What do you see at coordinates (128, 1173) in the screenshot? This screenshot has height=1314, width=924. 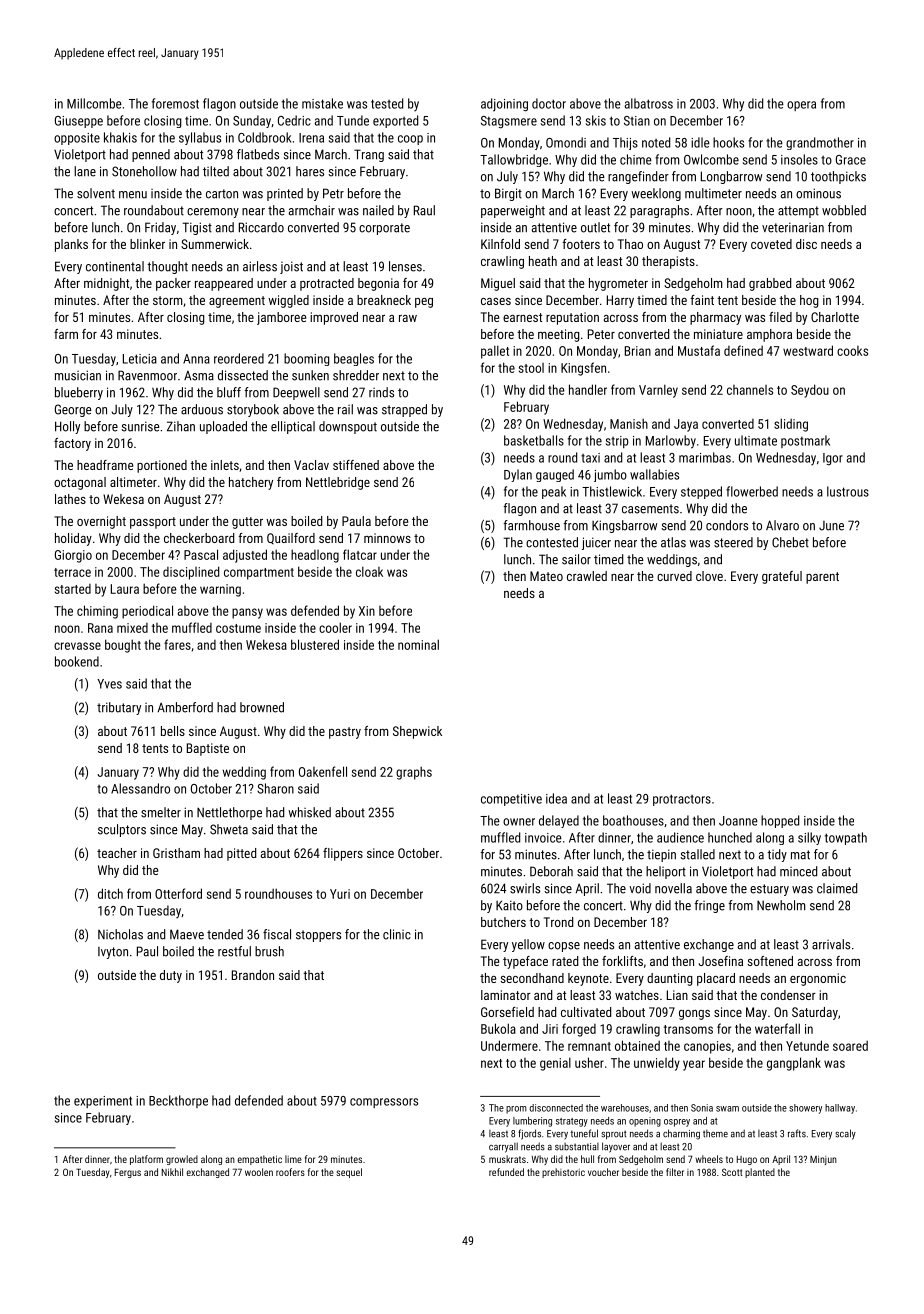 I see `Fergus` at bounding box center [128, 1173].
